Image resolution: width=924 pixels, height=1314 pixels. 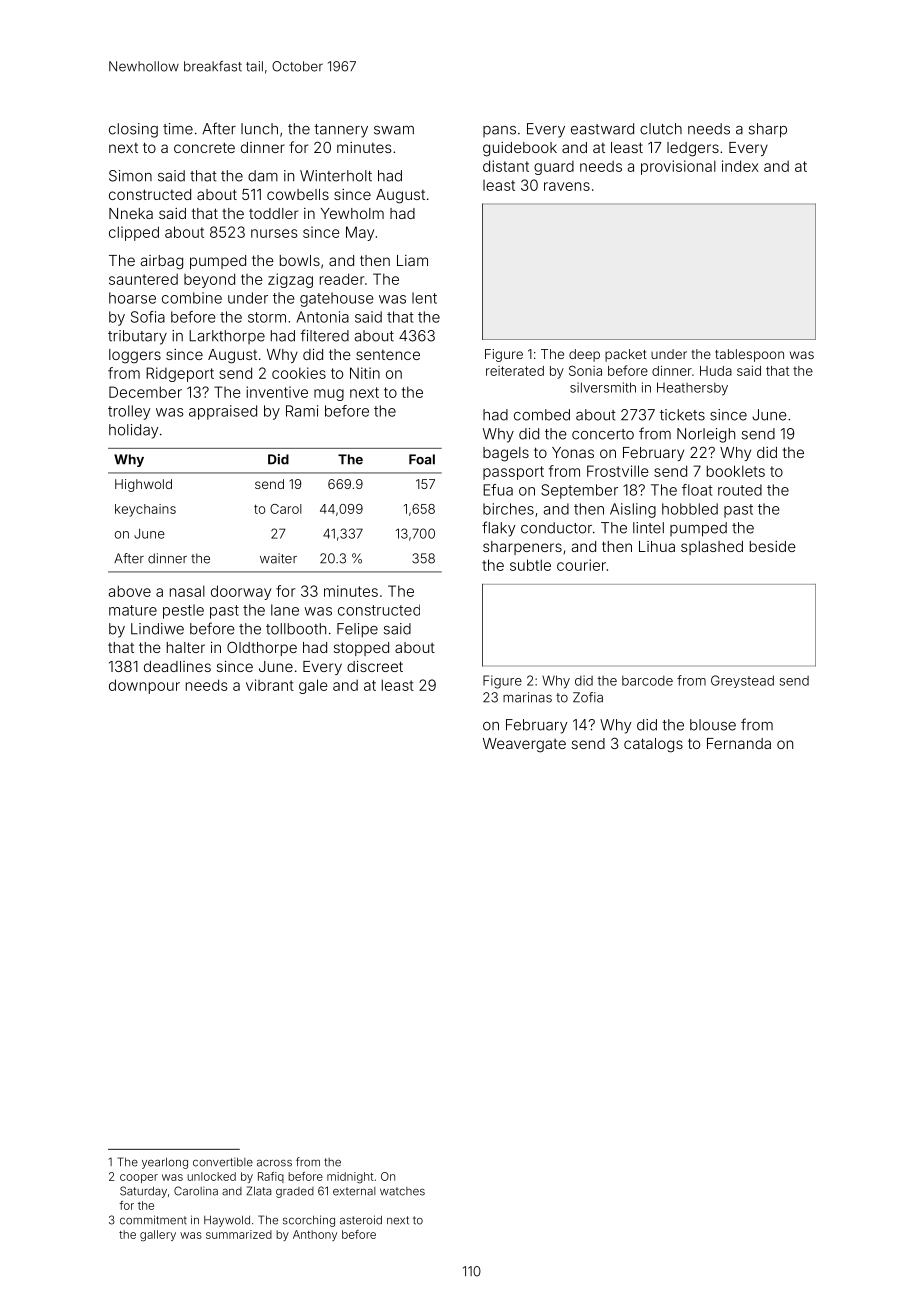 I want to click on watches, so click(x=402, y=1191).
